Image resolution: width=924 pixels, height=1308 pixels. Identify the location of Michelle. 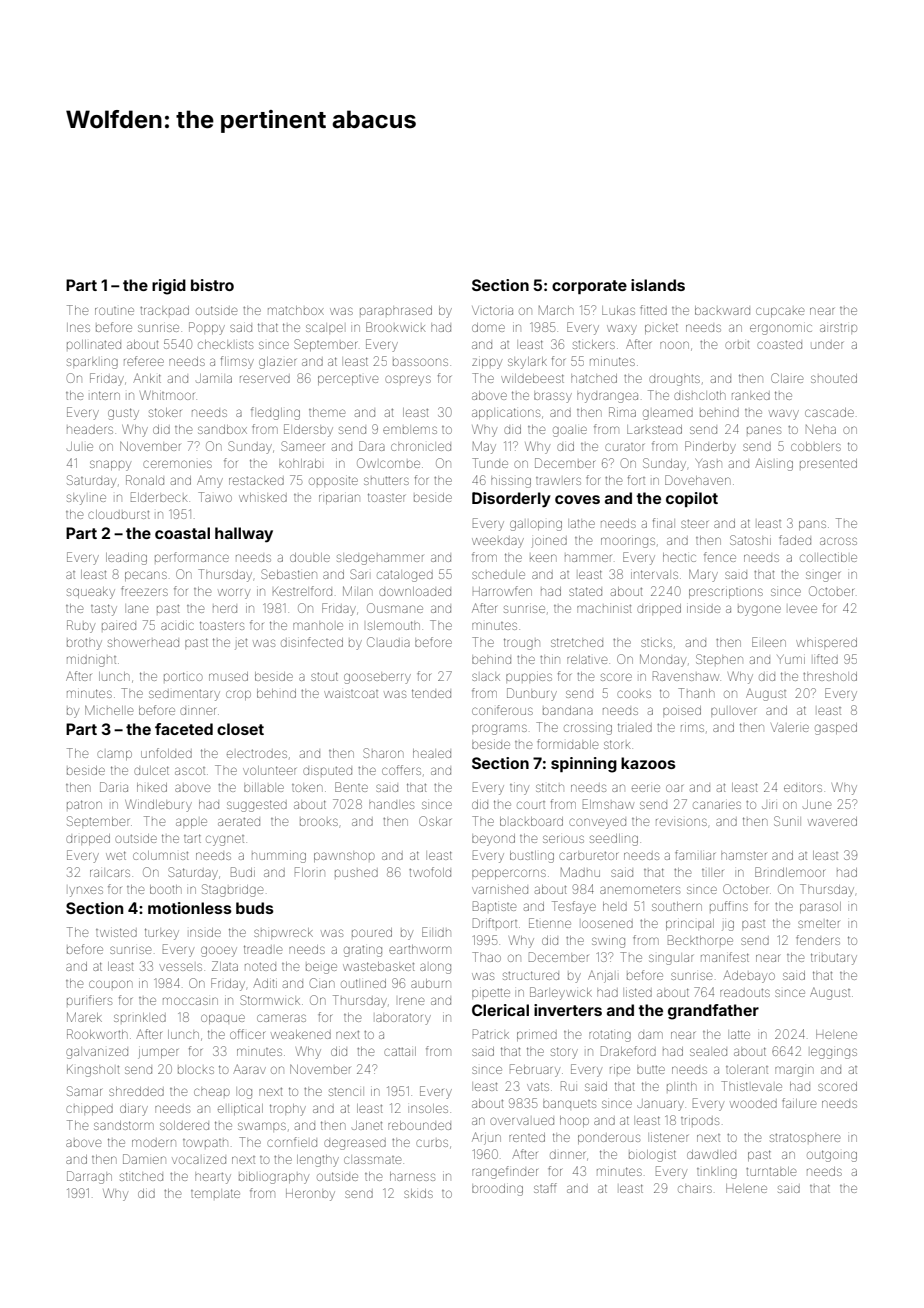
(109, 710).
